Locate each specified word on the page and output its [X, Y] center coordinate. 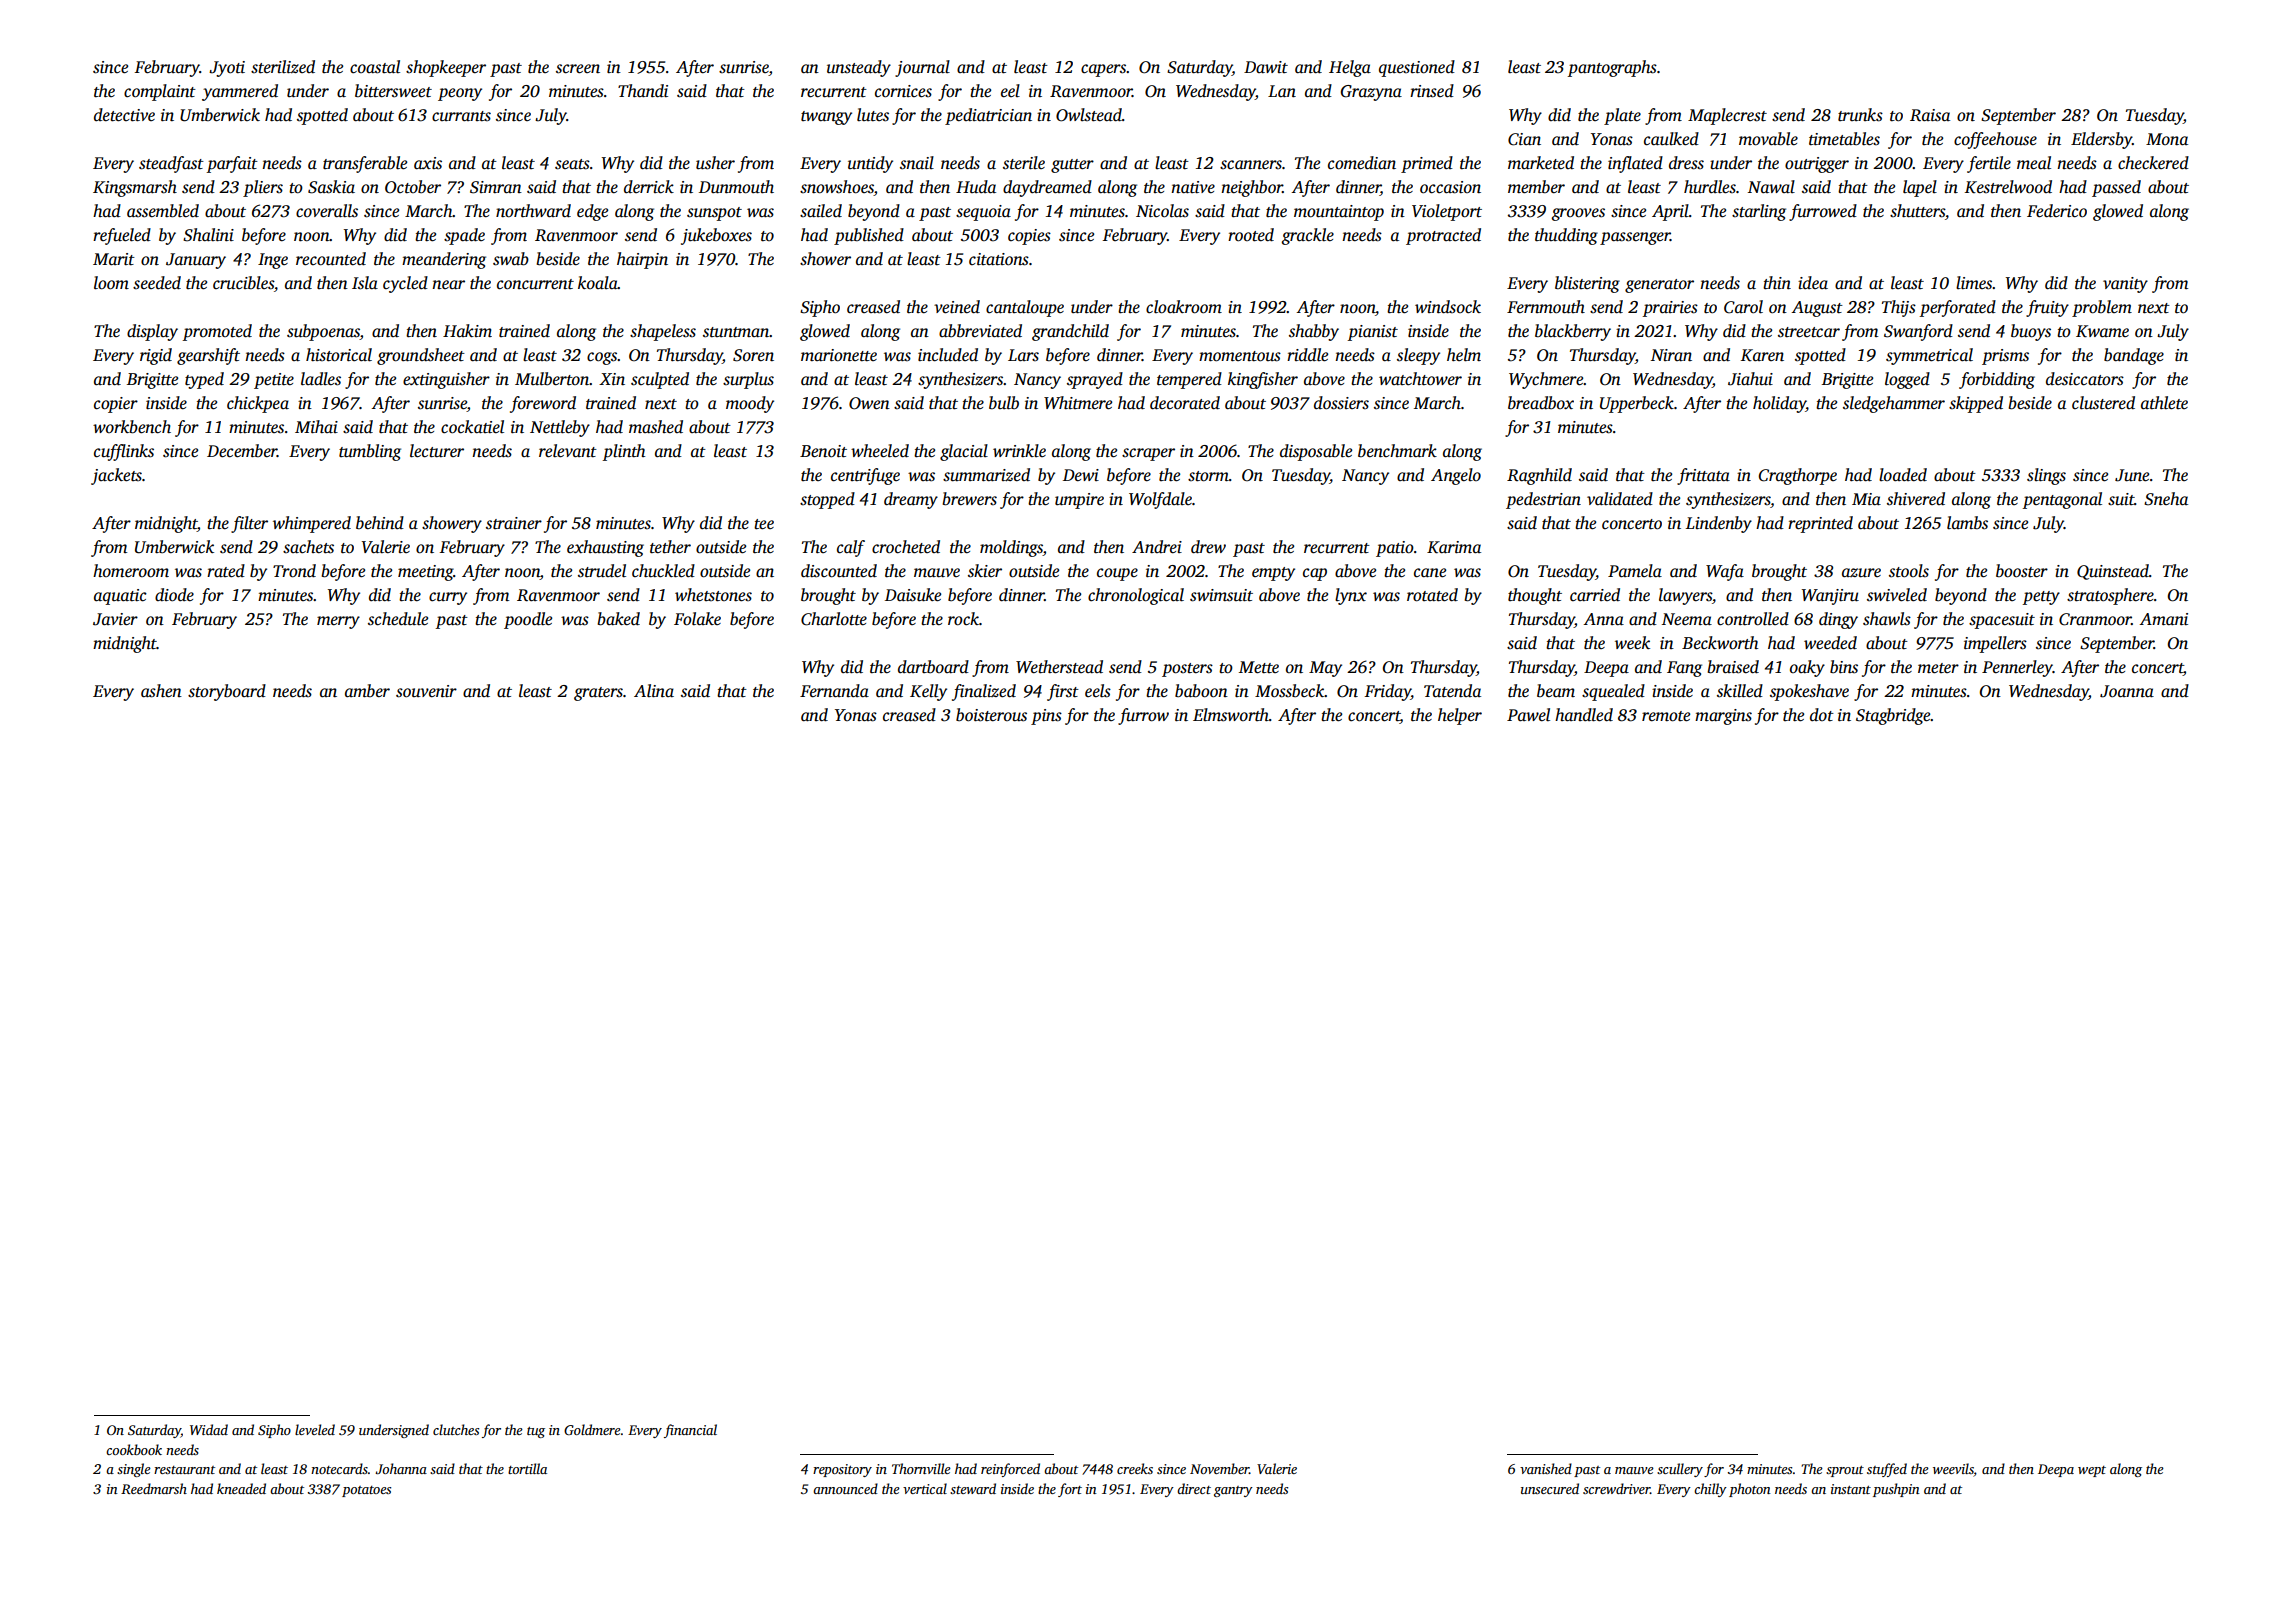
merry [338, 622]
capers [1103, 70]
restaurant [184, 1470]
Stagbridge [1893, 716]
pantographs [1612, 68]
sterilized [283, 67]
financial [690, 1431]
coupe [1117, 574]
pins [1046, 717]
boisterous [991, 715]
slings [2046, 476]
